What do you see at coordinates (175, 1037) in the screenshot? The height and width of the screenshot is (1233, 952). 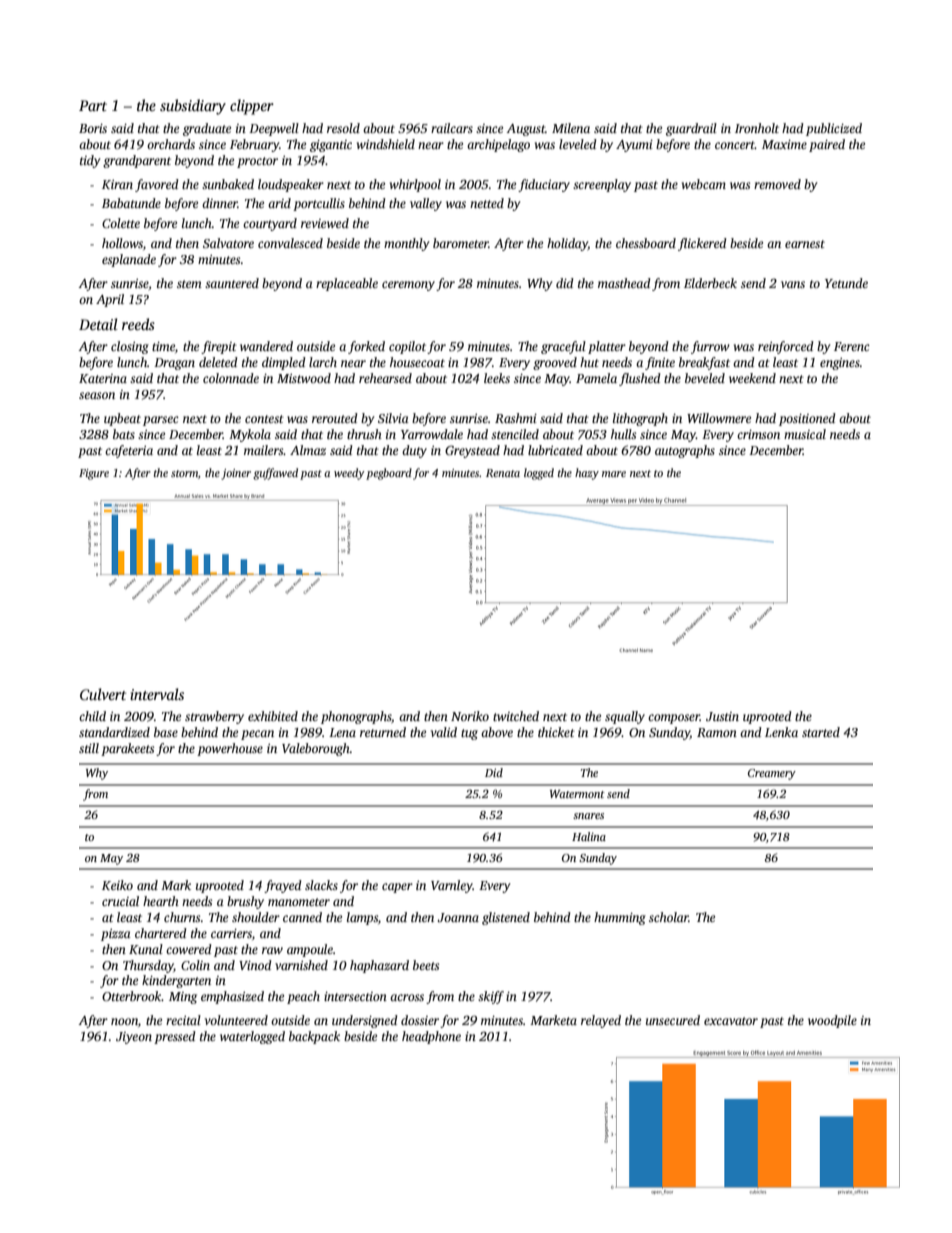 I see `pressed` at bounding box center [175, 1037].
